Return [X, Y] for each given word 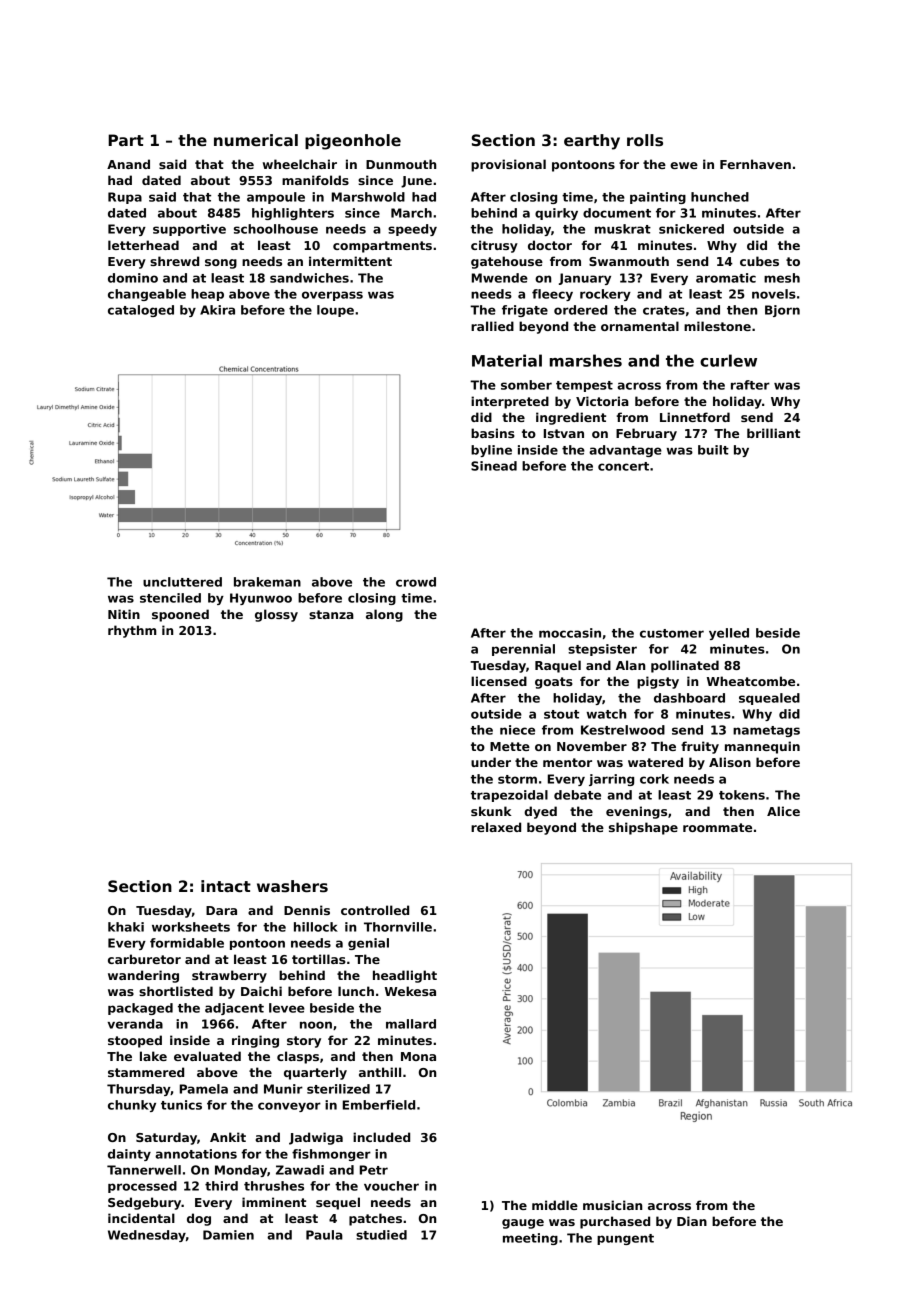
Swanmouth [629, 261]
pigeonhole [353, 142]
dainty [129, 1155]
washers [292, 886]
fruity [700, 747]
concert [623, 466]
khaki [126, 927]
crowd [416, 582]
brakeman [267, 582]
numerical [256, 140]
